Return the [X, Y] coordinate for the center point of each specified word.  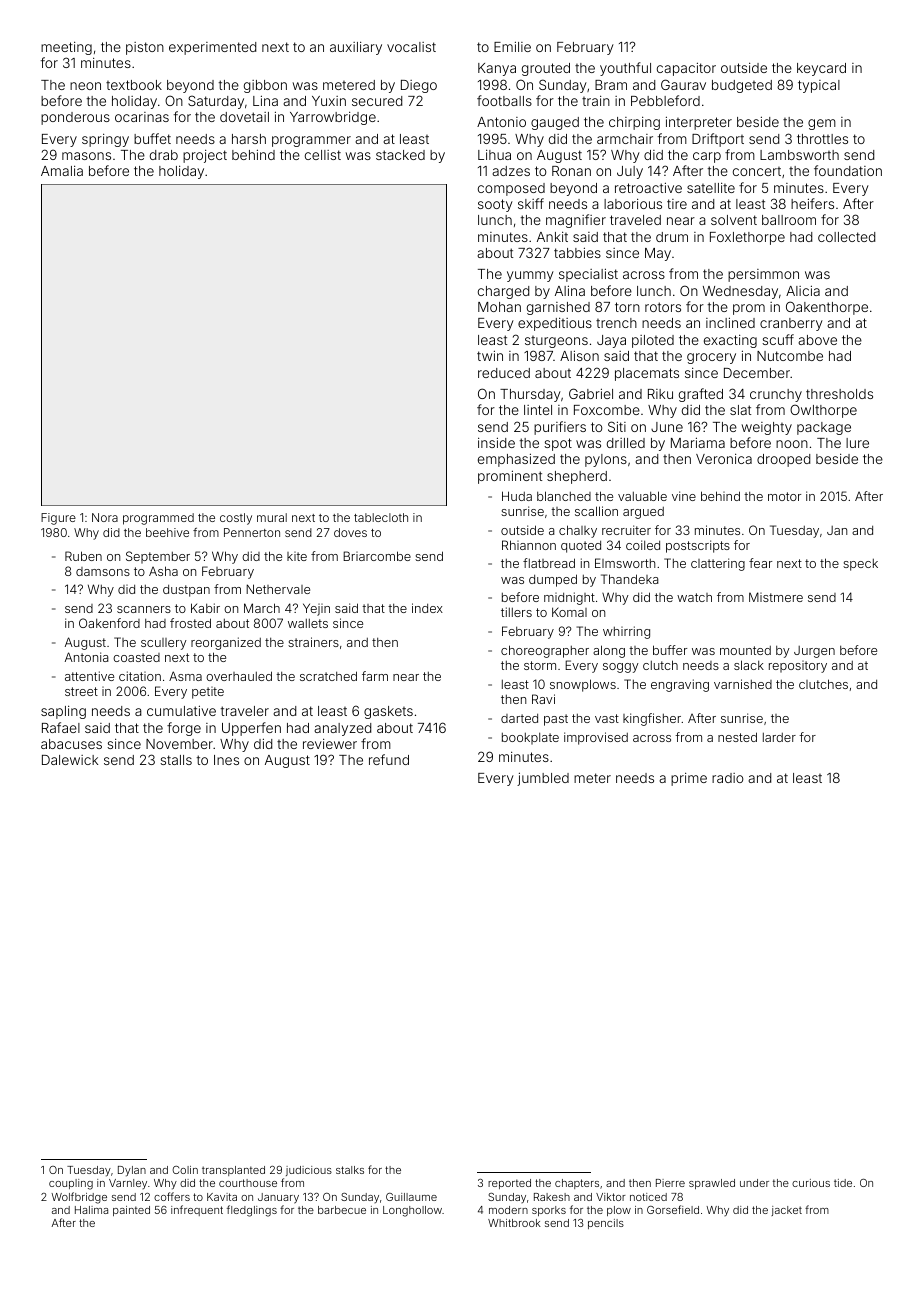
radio [727, 778]
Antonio [501, 122]
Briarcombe [377, 556]
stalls [176, 760]
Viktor [611, 1197]
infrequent [197, 1210]
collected [846, 237]
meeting [66, 48]
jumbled [543, 779]
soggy [621, 668]
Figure [58, 519]
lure [857, 443]
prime [689, 779]
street [81, 691]
